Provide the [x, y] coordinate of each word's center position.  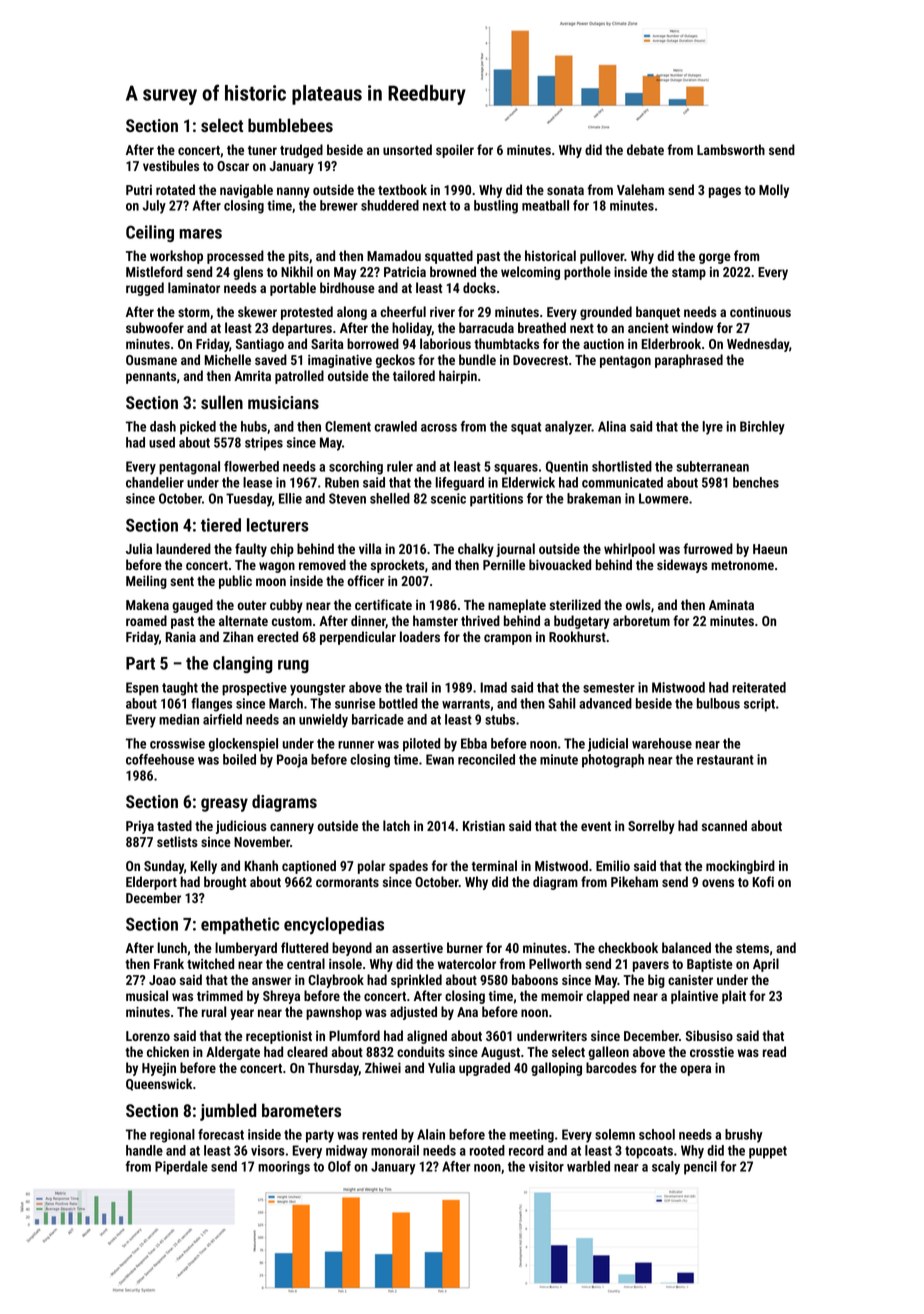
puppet [768, 1152]
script [759, 705]
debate [645, 149]
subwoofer [155, 327]
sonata [565, 190]
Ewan [440, 759]
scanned [724, 825]
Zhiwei [383, 1067]
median [179, 719]
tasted [174, 825]
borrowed [373, 343]
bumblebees [290, 125]
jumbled [228, 1112]
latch [396, 825]
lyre [712, 428]
